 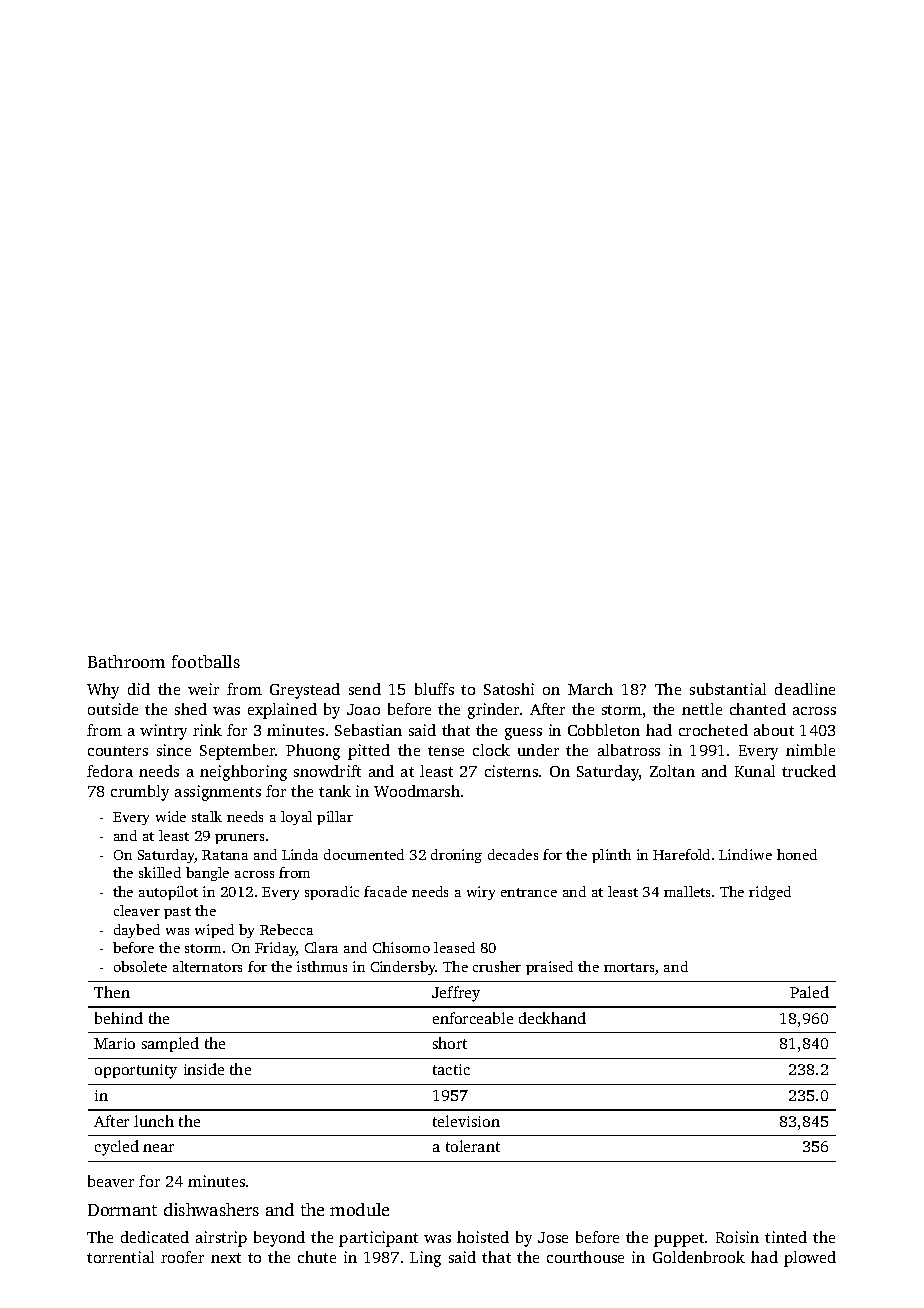 I want to click on rink, so click(x=207, y=730).
